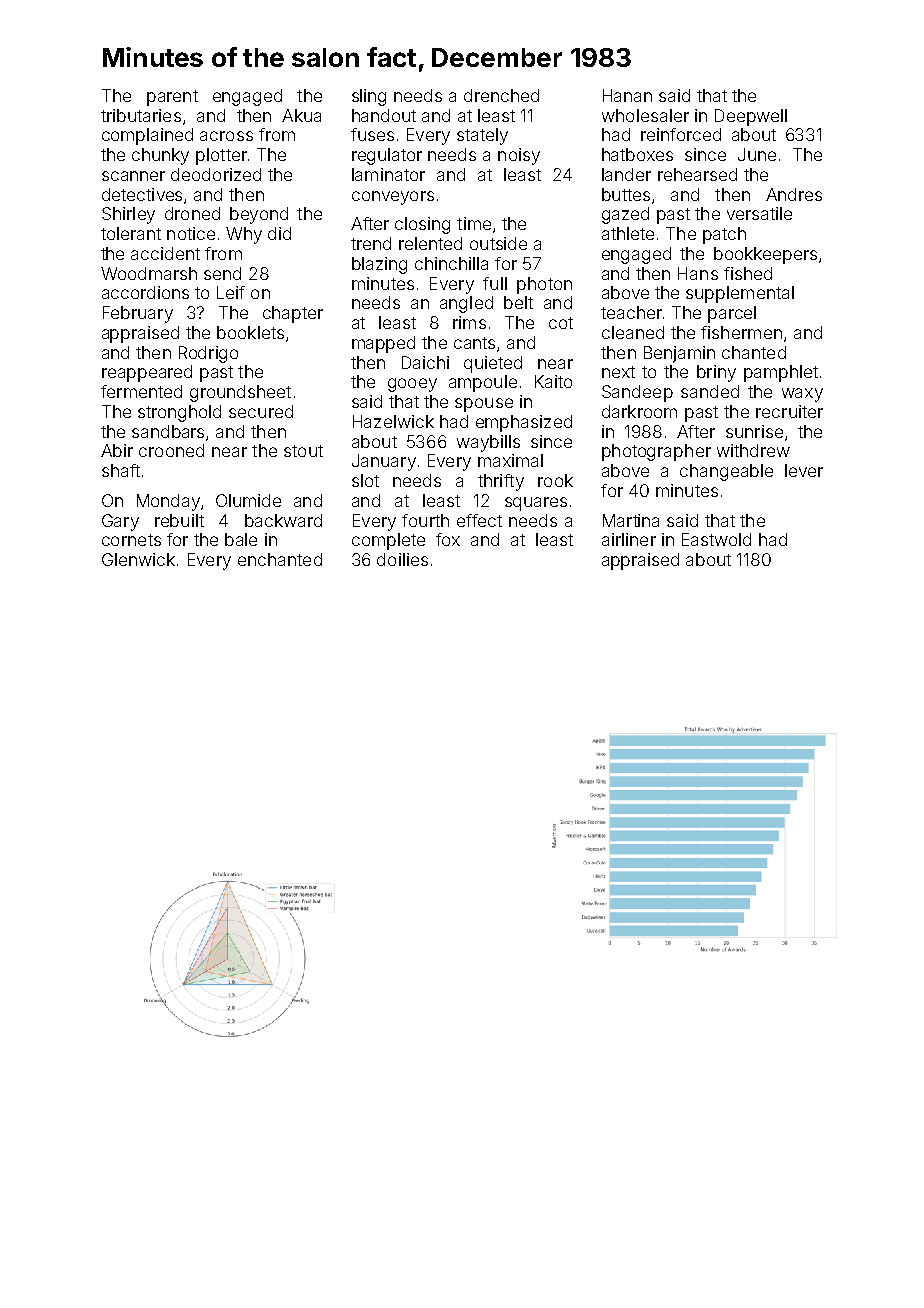 The image size is (924, 1308). I want to click on fuses, so click(372, 134).
